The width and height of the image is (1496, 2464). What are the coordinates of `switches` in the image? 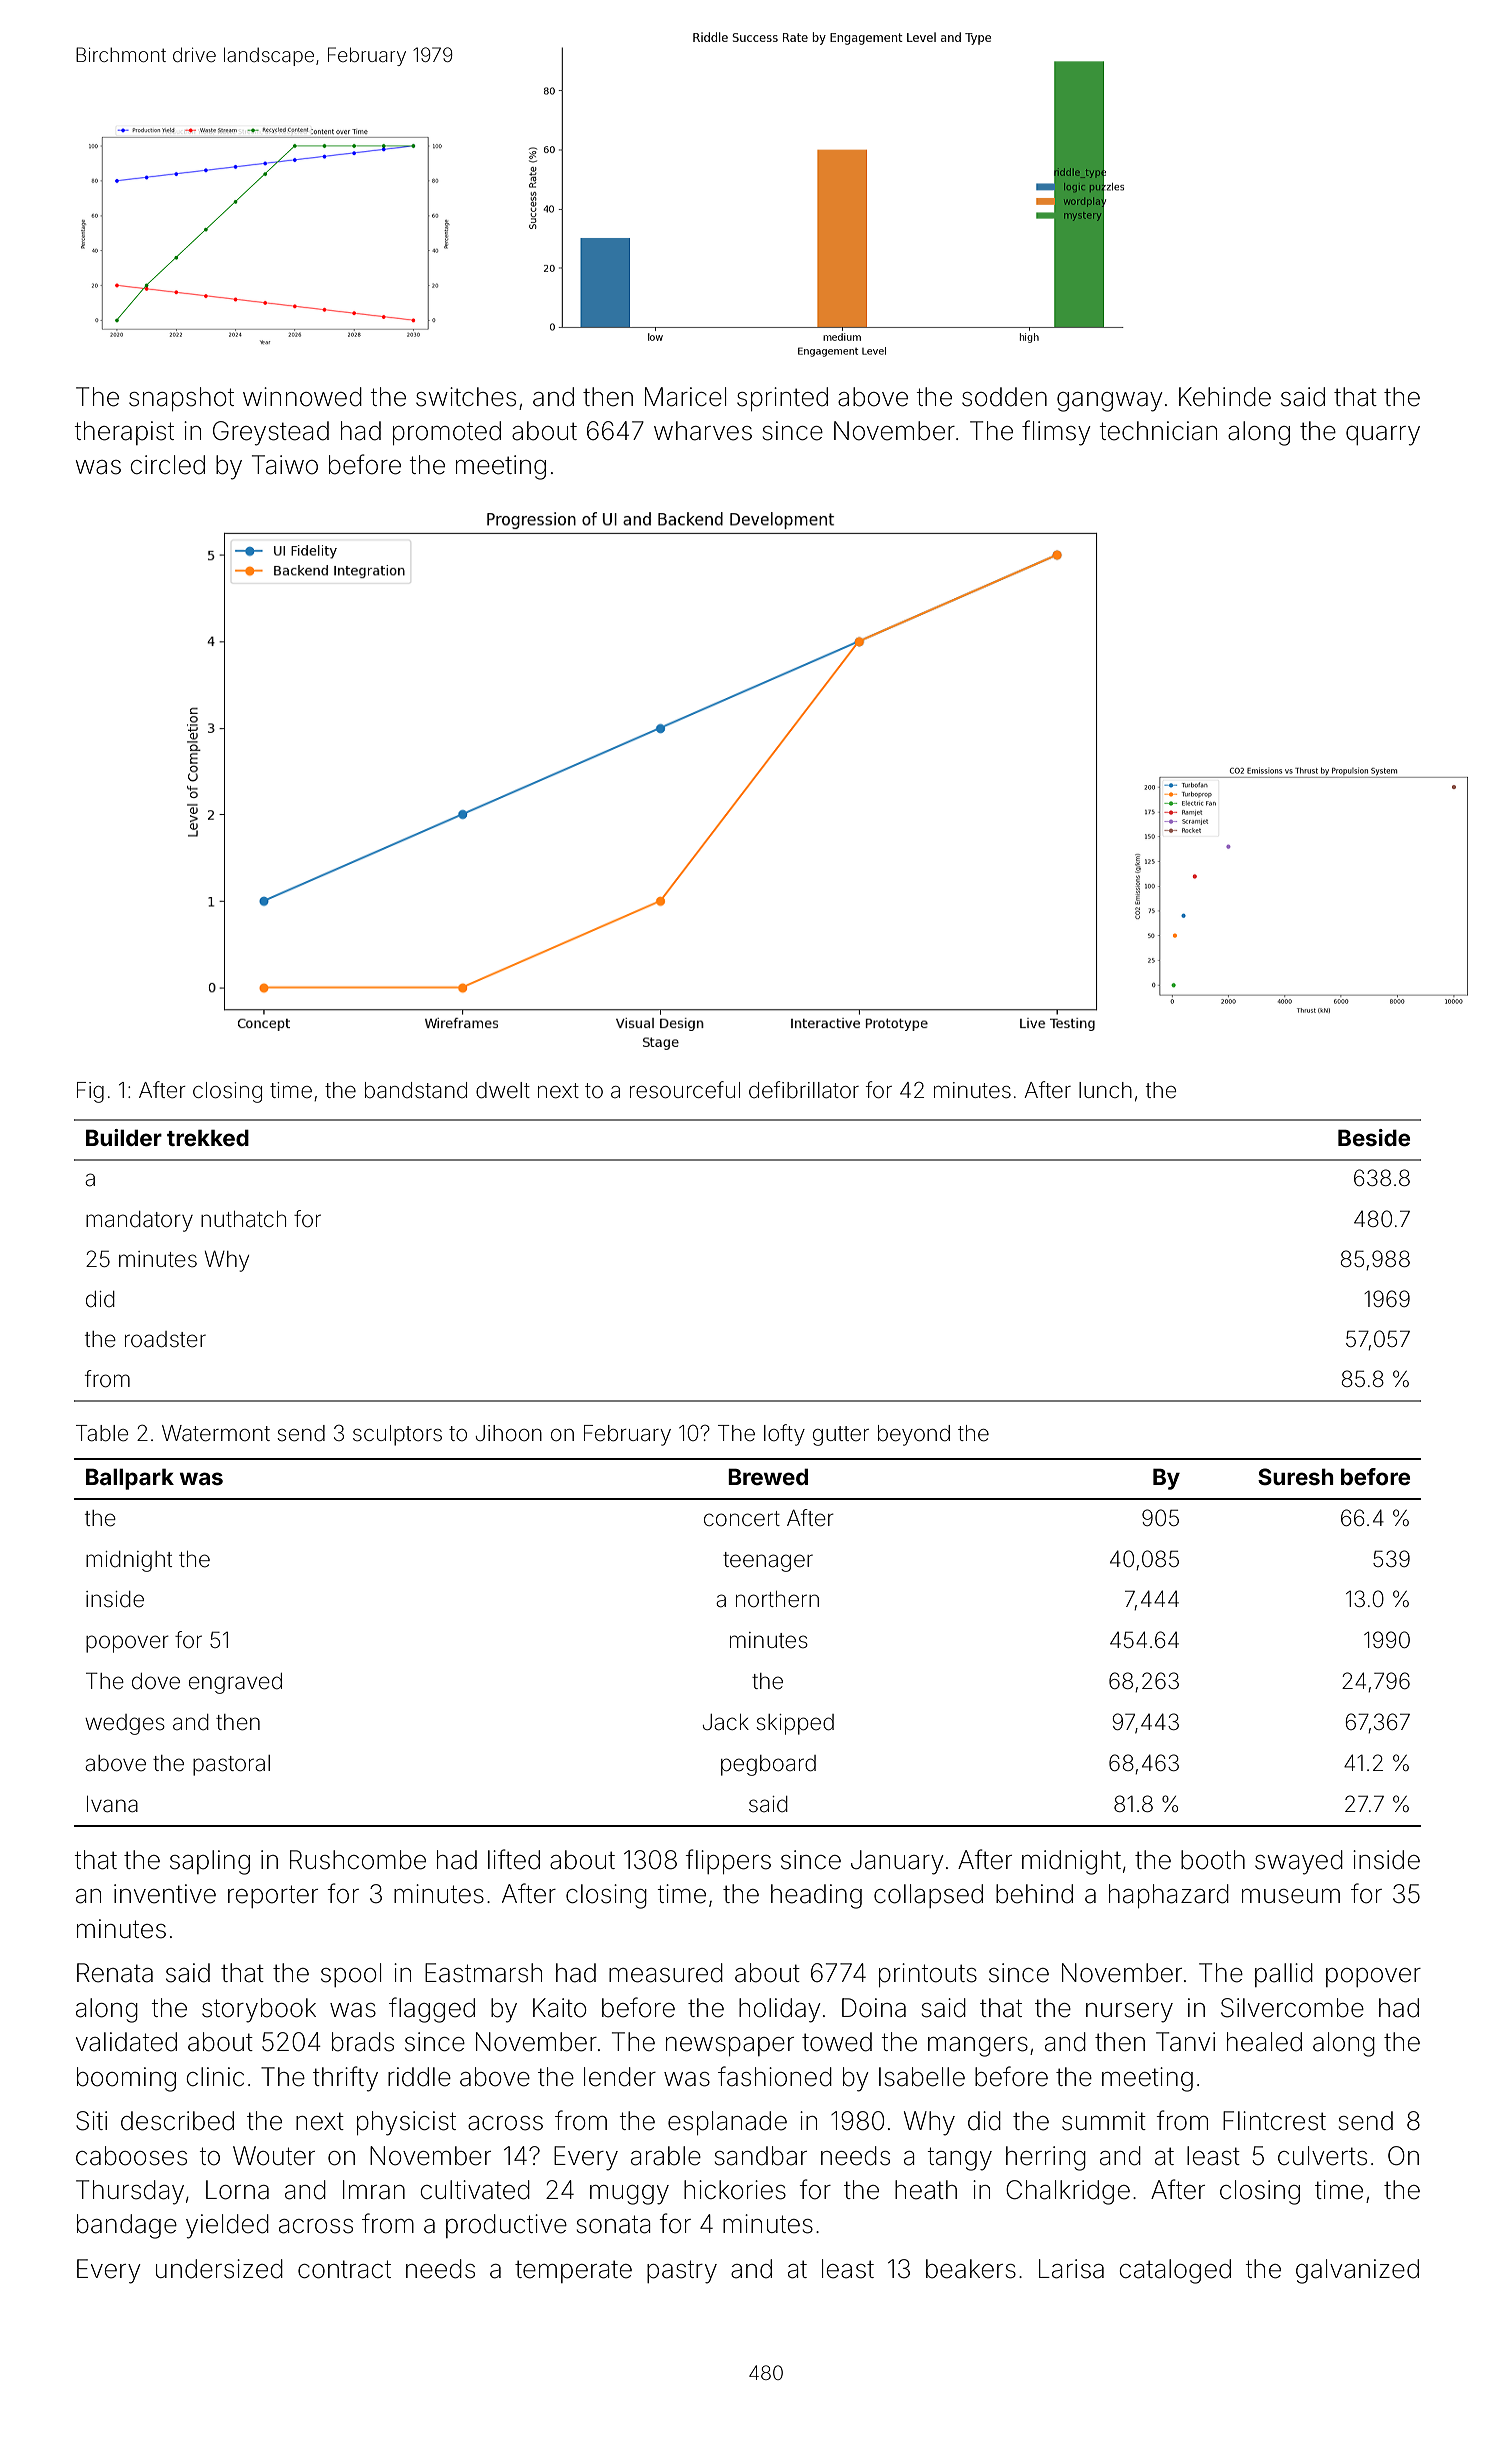 It's located at (466, 397).
